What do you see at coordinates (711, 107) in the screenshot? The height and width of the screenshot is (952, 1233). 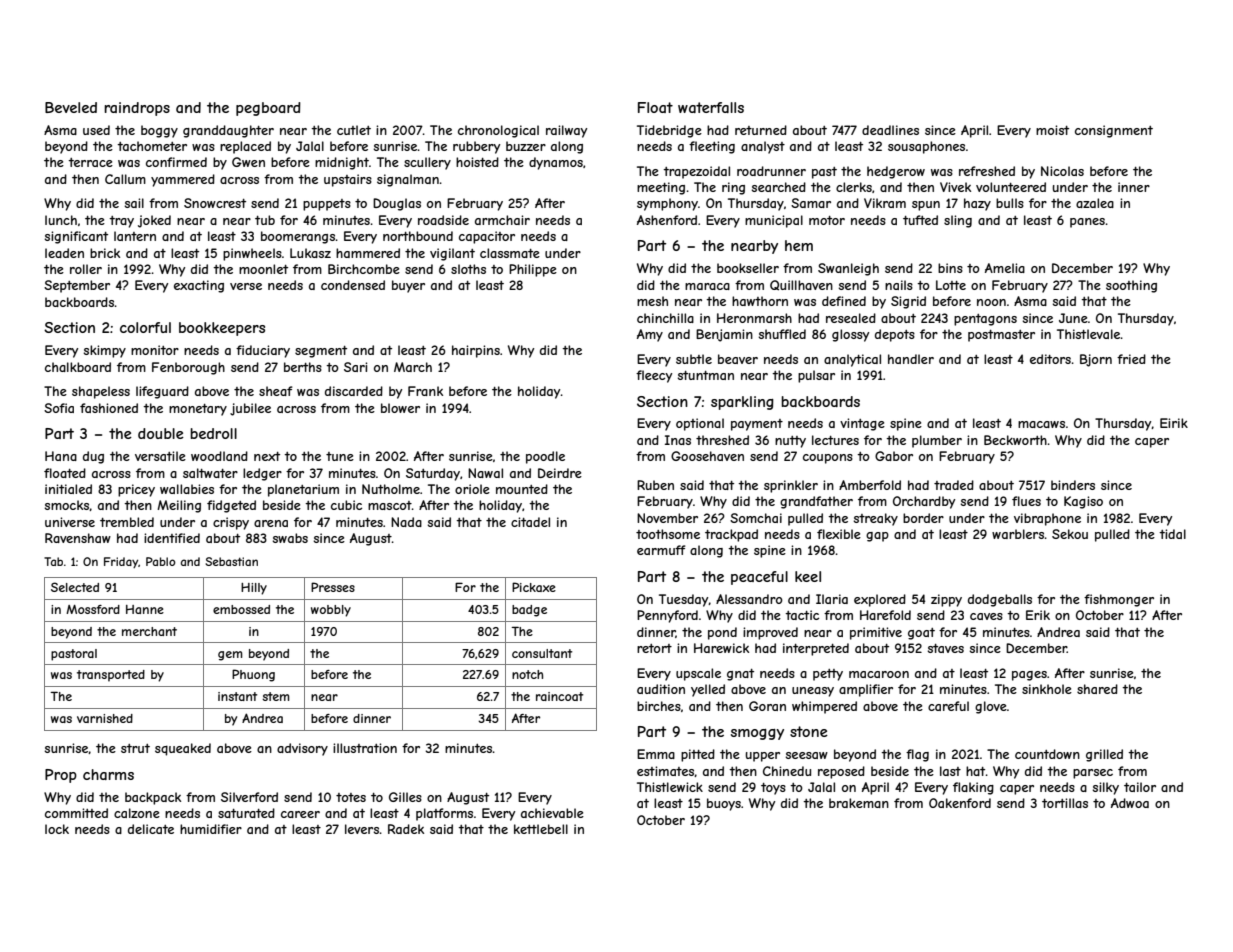 I see `waterfalls` at bounding box center [711, 107].
